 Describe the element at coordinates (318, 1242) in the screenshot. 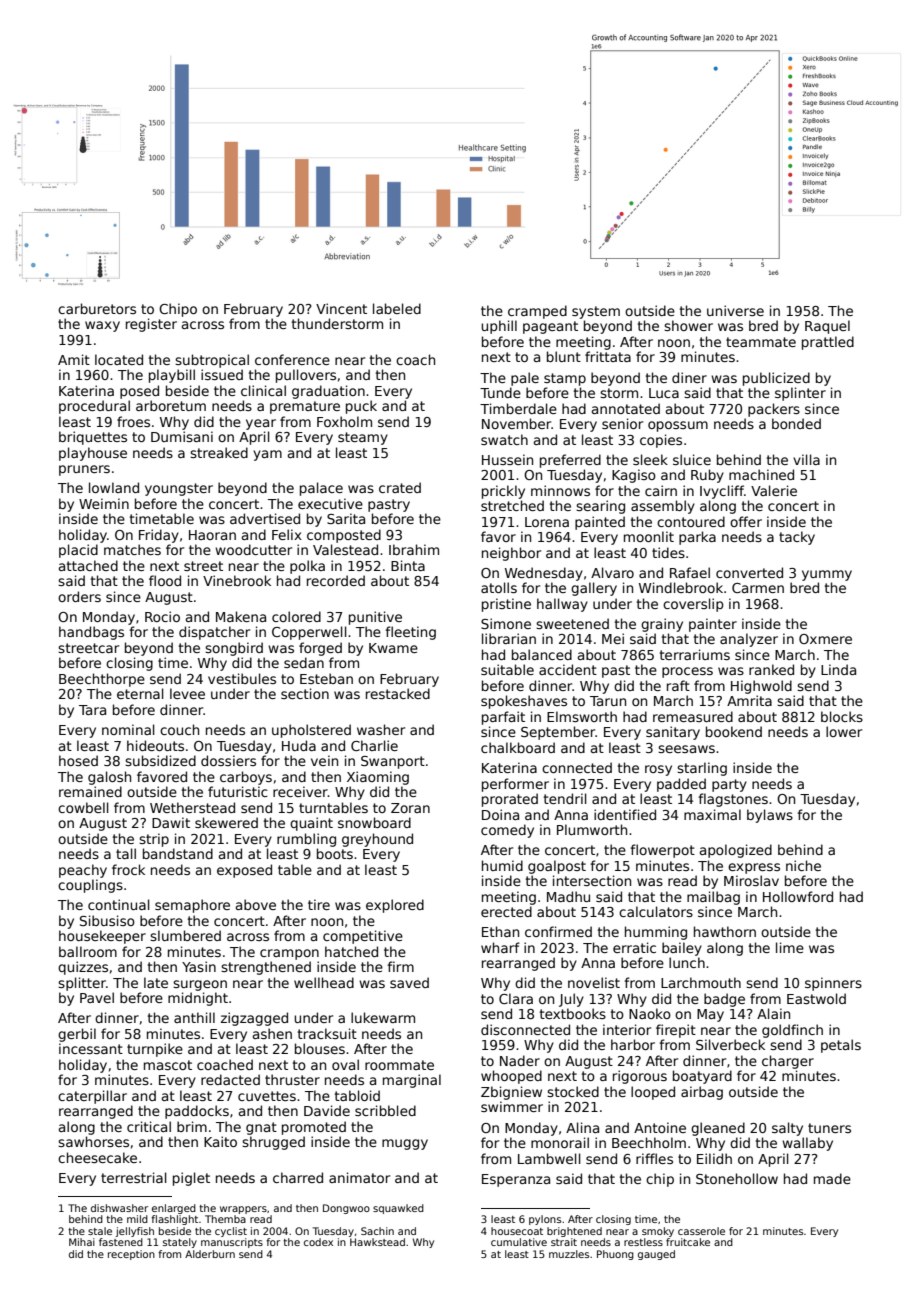

I see `codex` at that location.
